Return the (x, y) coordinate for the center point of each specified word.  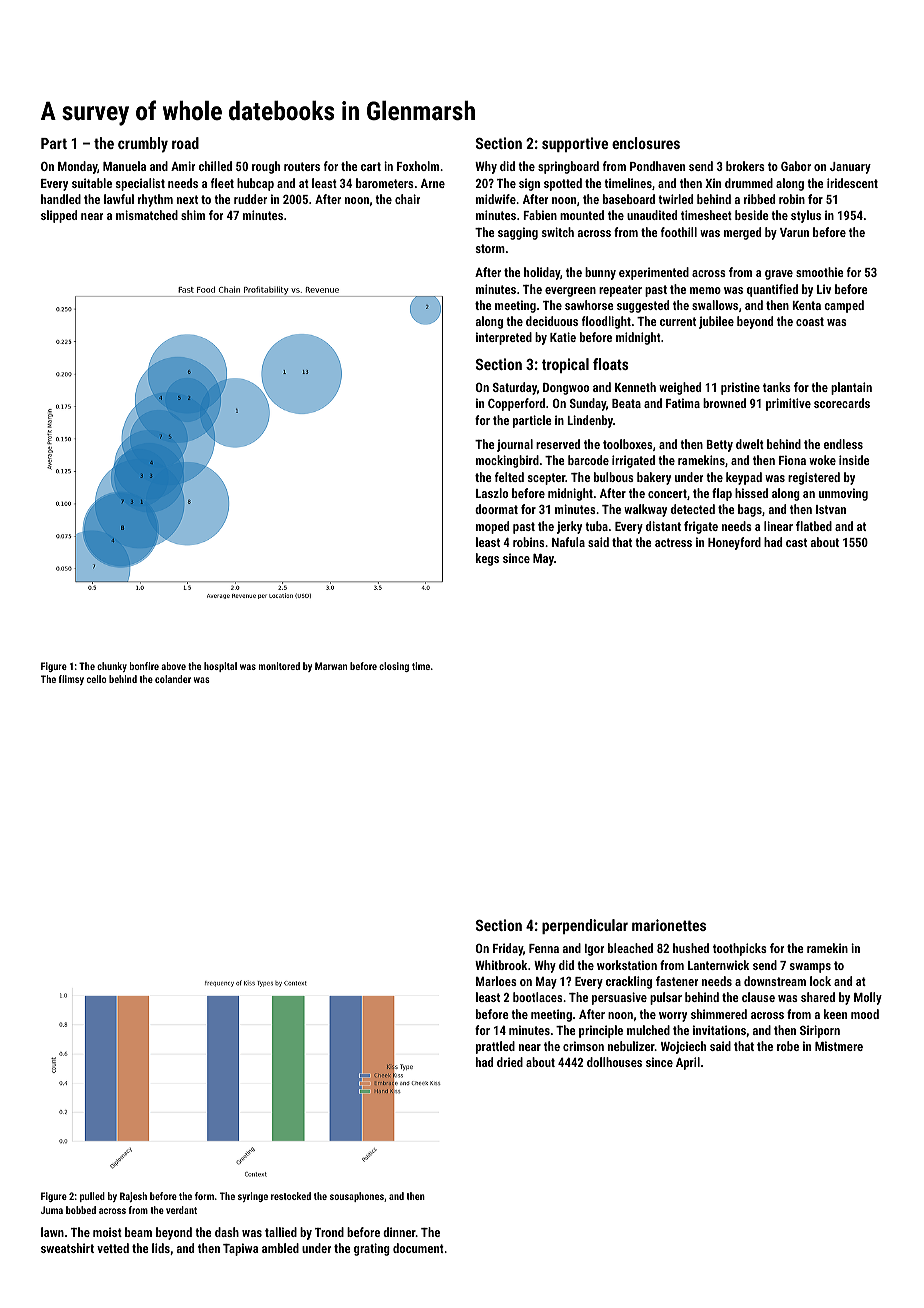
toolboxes (628, 444)
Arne (433, 183)
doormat (496, 509)
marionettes (669, 925)
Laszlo (492, 493)
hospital (220, 667)
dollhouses (614, 1062)
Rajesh (133, 1197)
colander (173, 679)
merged (742, 233)
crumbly (143, 145)
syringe (253, 1197)
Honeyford (734, 543)
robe (788, 1046)
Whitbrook (501, 965)
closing (394, 667)
